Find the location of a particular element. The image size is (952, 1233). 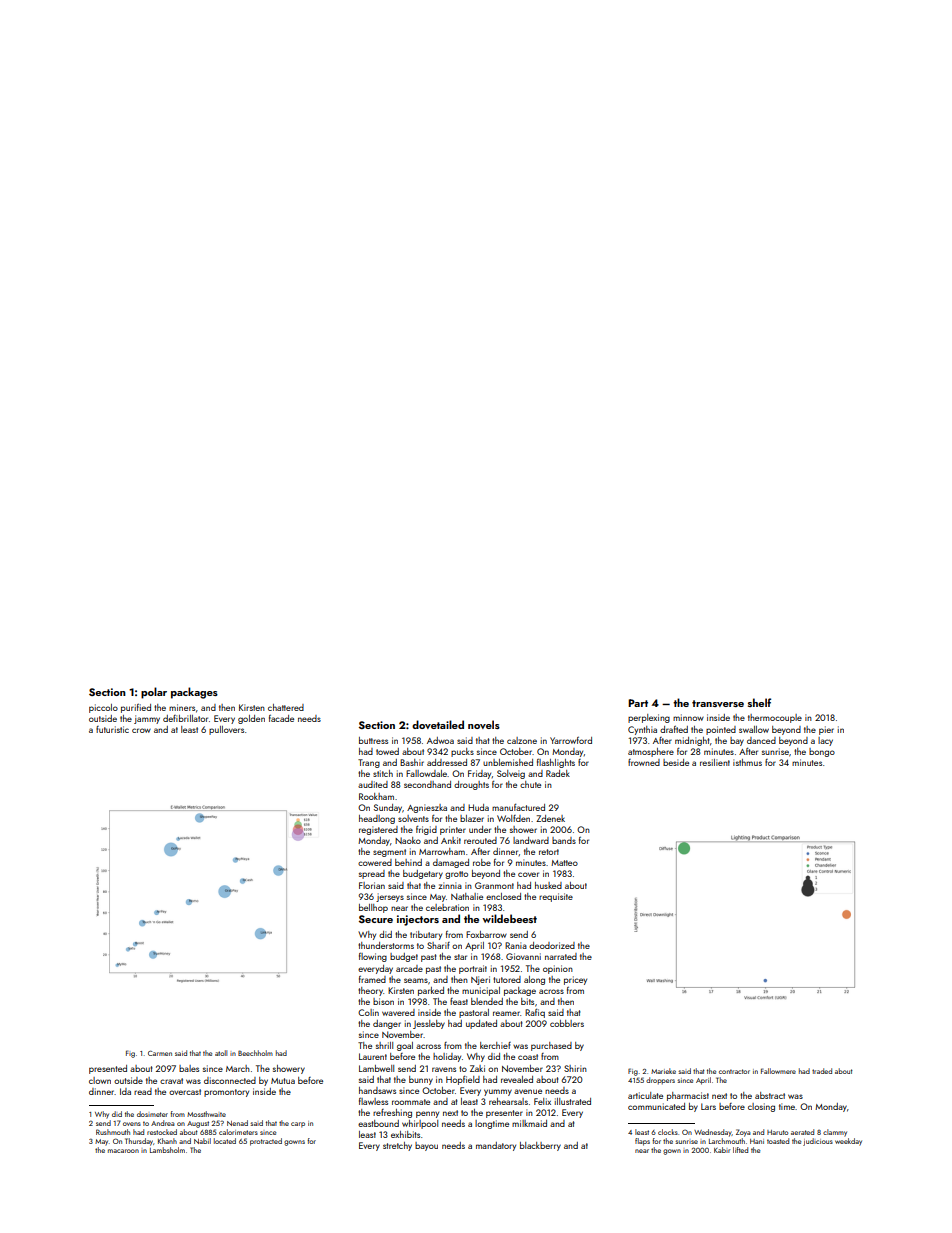

celebration is located at coordinates (447, 907).
